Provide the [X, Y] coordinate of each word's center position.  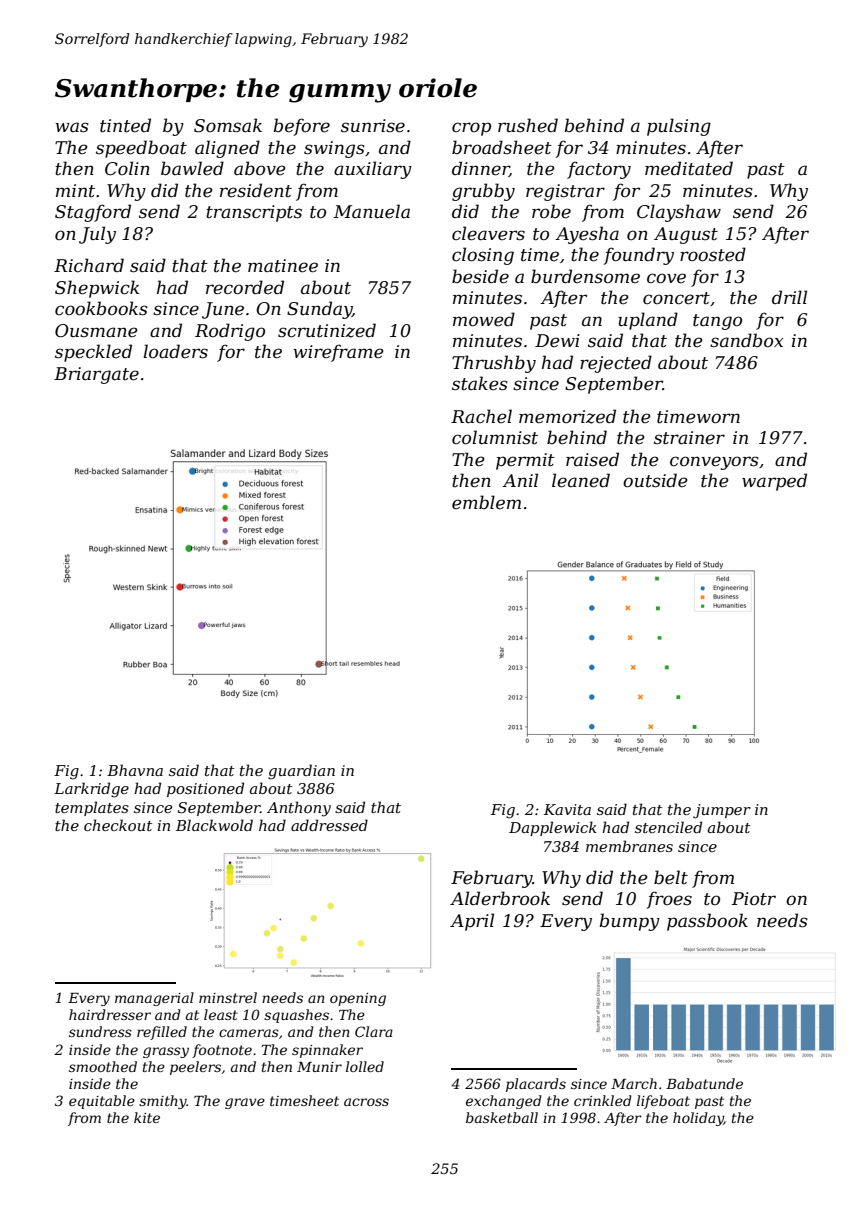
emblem [486, 502]
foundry [638, 256]
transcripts [254, 213]
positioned [205, 789]
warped [774, 482]
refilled [162, 1033]
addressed [329, 825]
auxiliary [373, 170]
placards [536, 1085]
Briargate [96, 375]
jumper [722, 811]
